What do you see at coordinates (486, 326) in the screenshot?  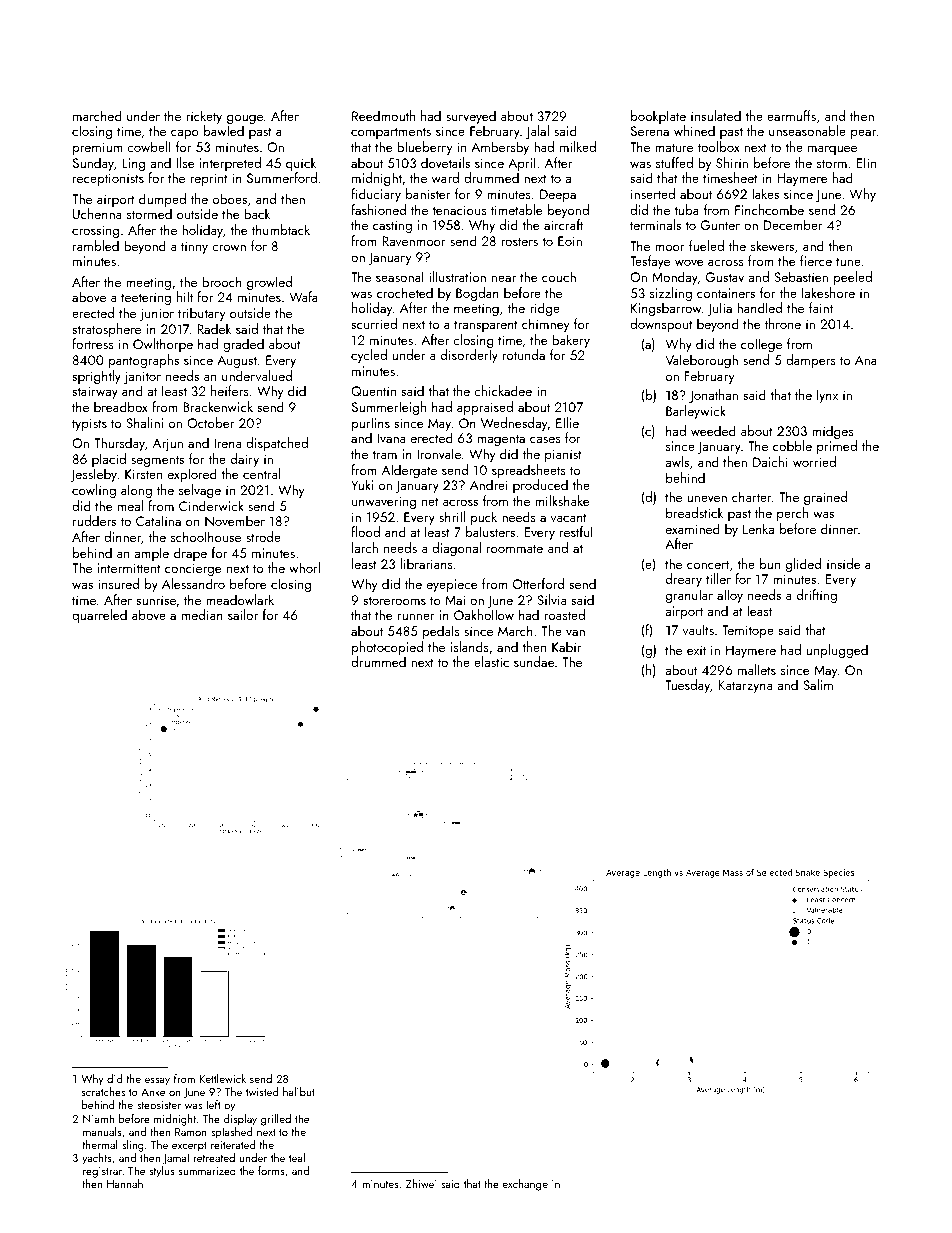 I see `transparent` at bounding box center [486, 326].
